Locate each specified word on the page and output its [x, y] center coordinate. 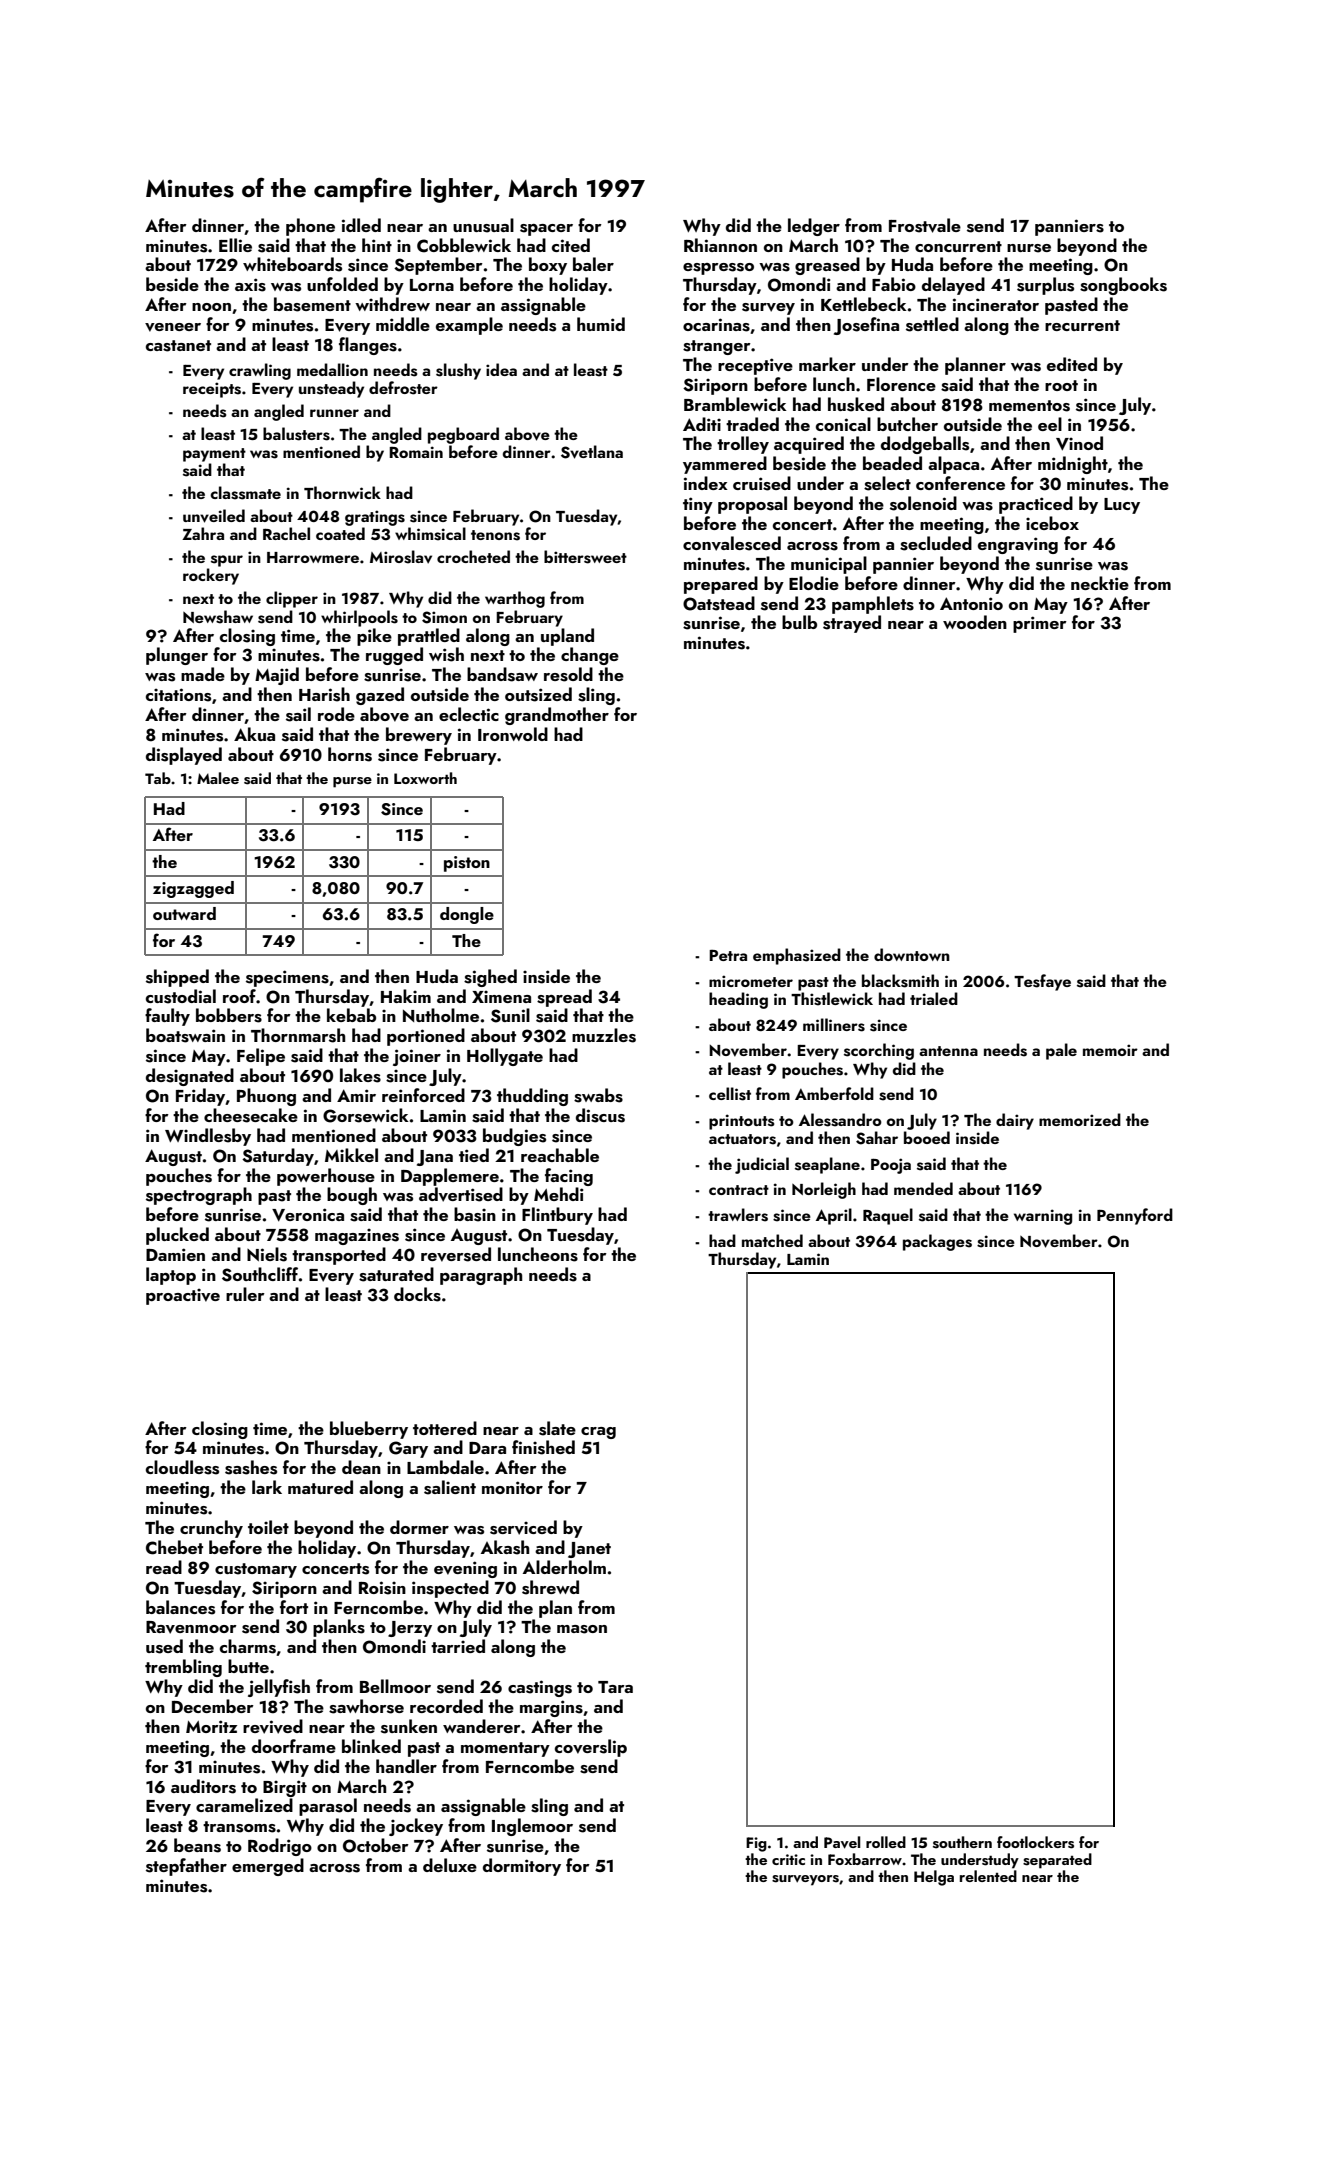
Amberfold [834, 1093]
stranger [717, 347]
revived [273, 1726]
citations [178, 695]
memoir [1110, 1050]
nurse [1029, 248]
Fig [756, 1844]
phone [310, 227]
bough [352, 1196]
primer [1040, 624]
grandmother [557, 716]
